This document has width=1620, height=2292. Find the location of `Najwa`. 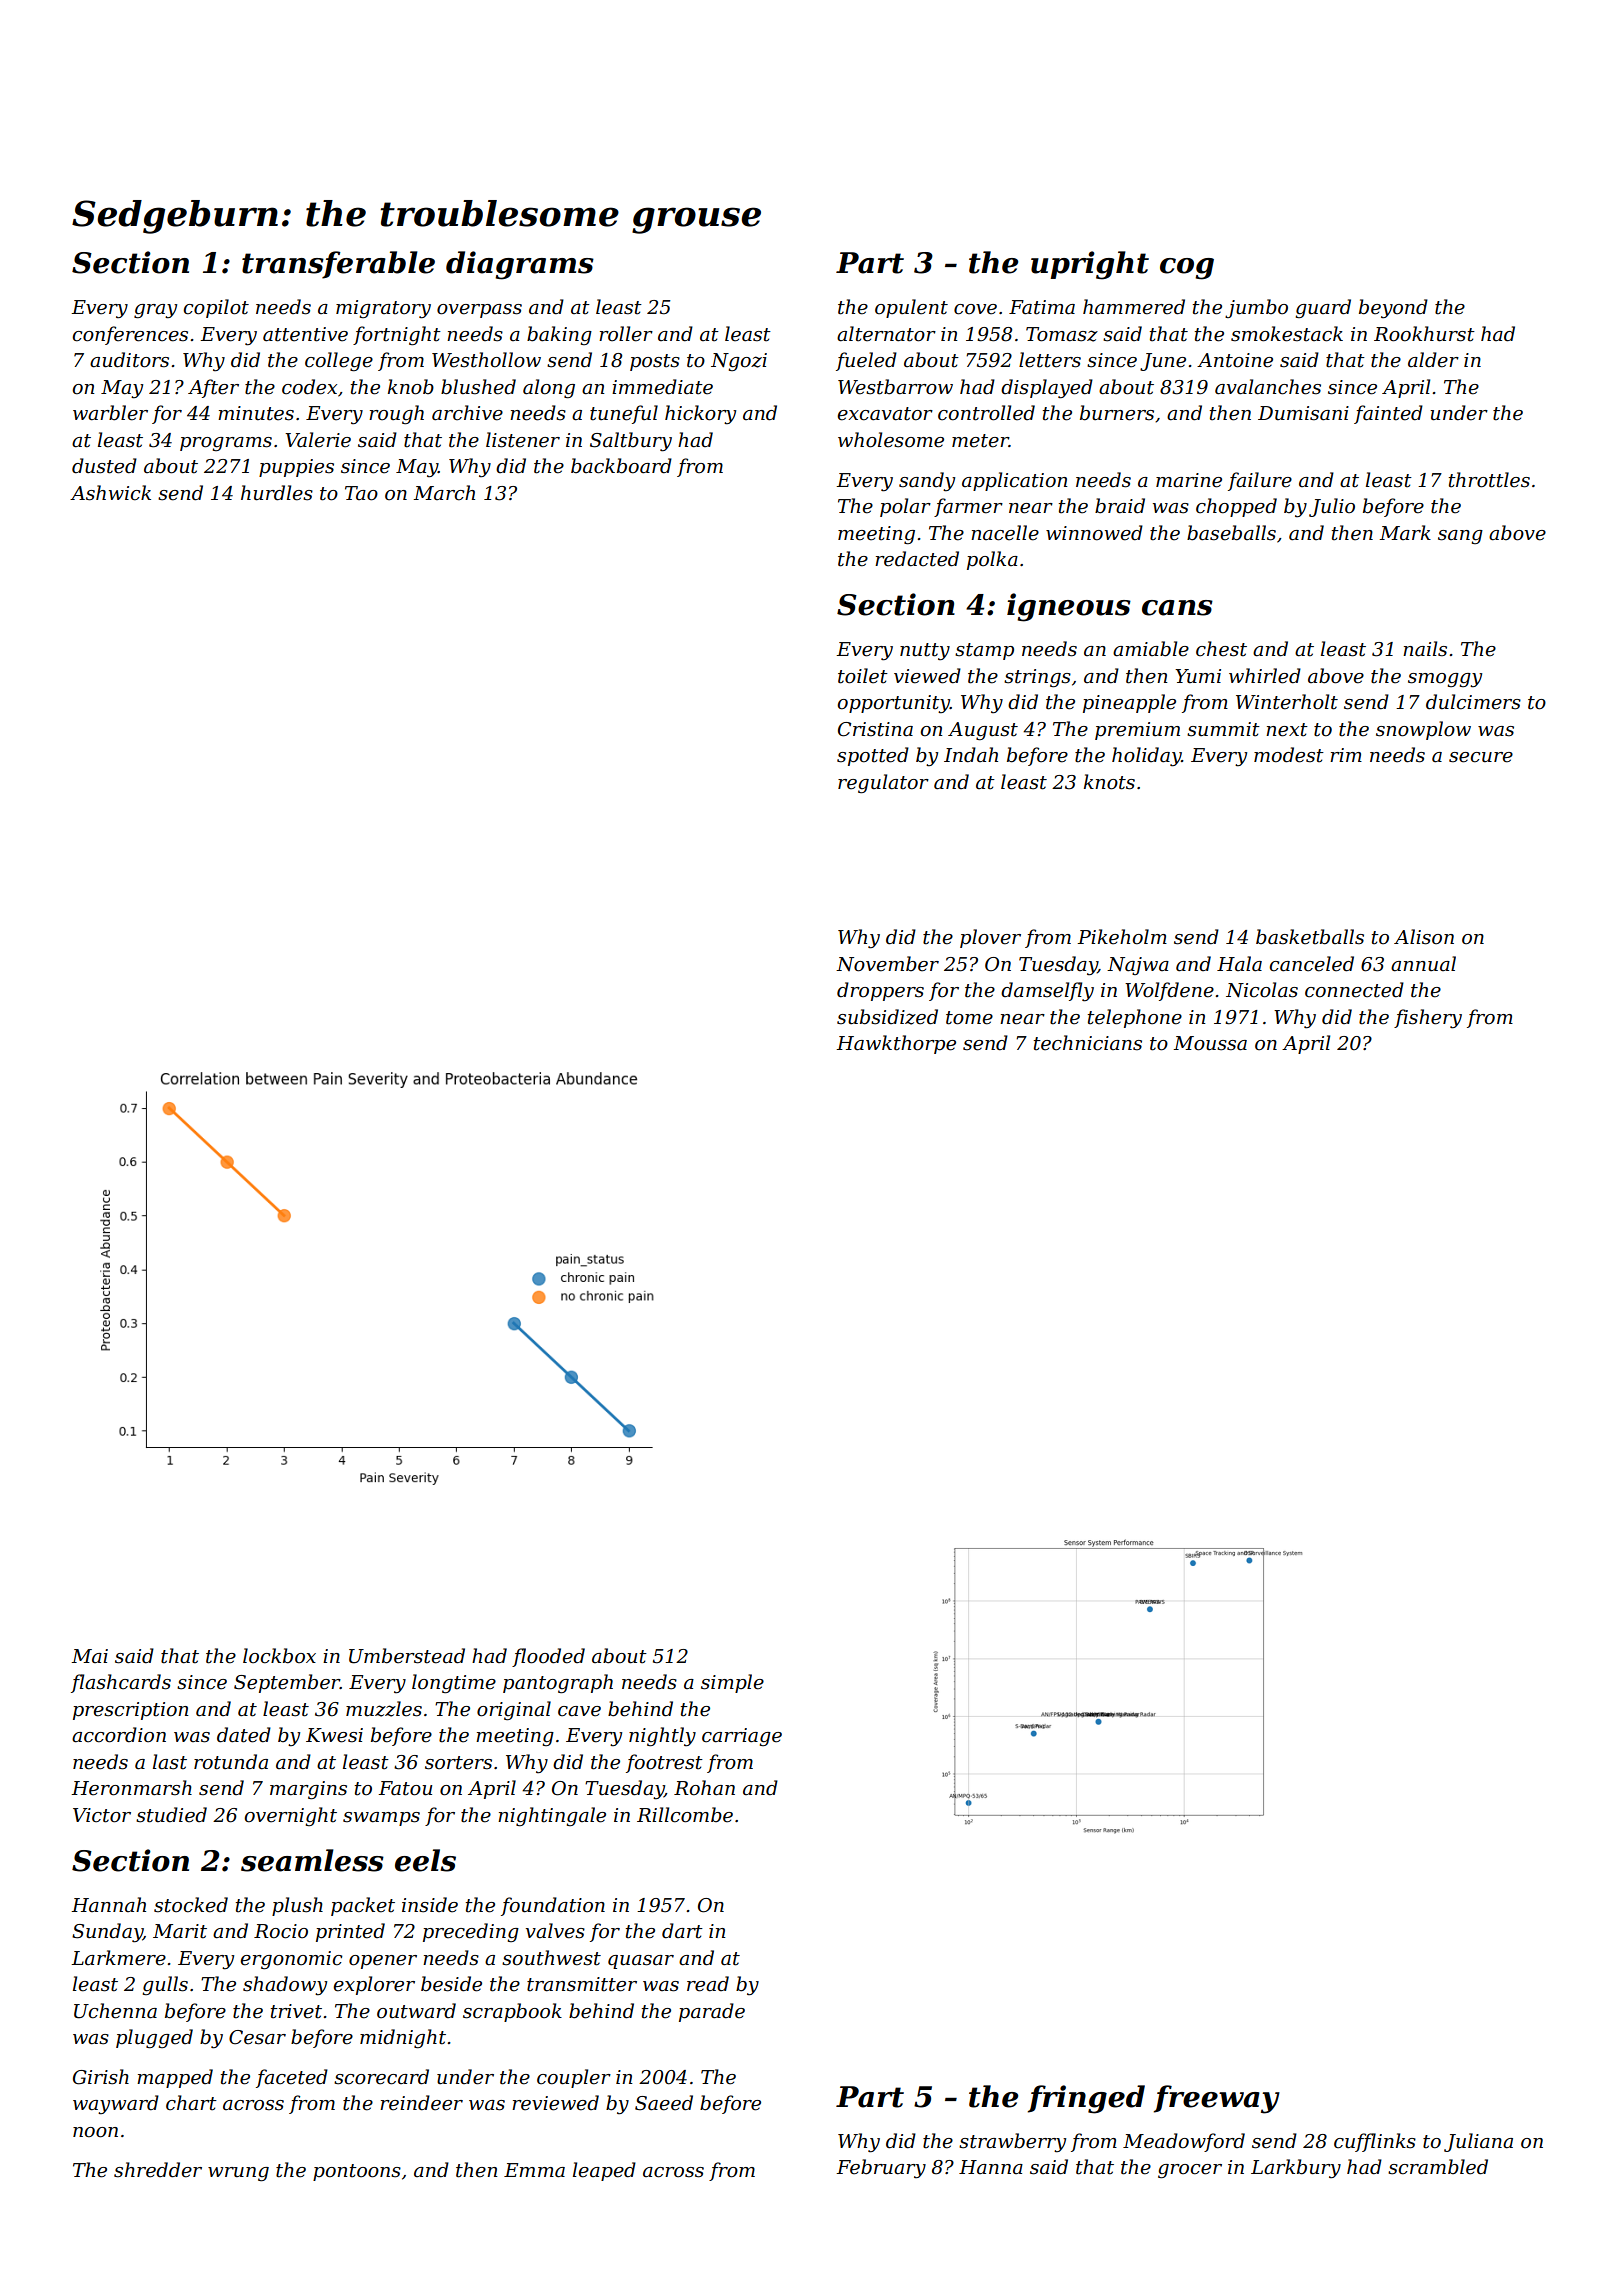

Najwa is located at coordinates (1138, 966).
